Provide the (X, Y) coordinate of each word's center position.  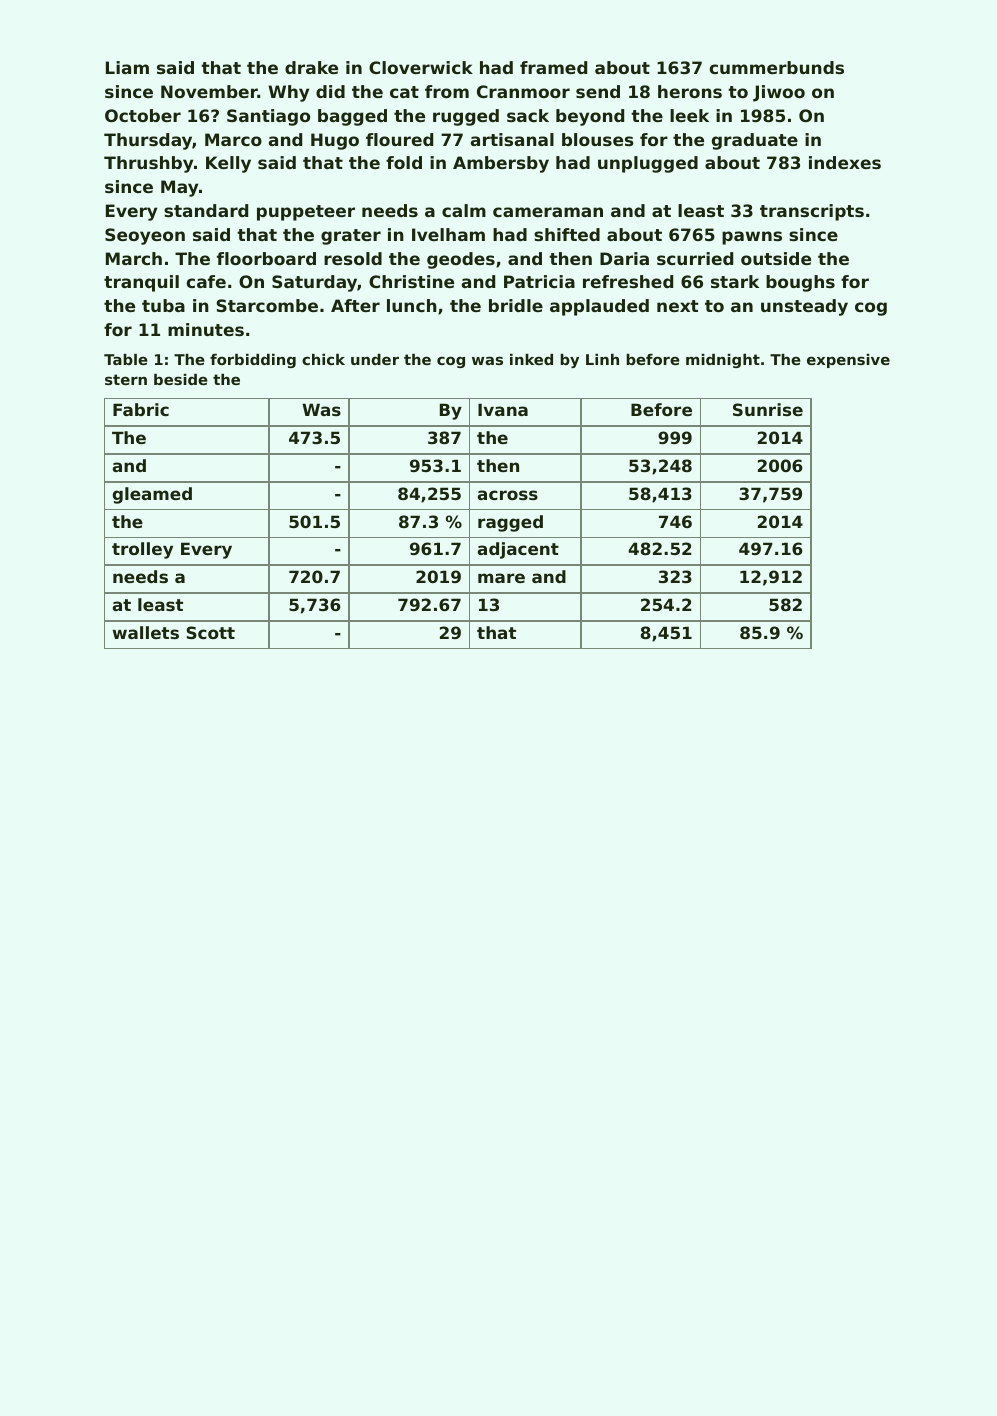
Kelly (228, 164)
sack (528, 115)
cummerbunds (777, 67)
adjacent (518, 550)
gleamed (152, 495)
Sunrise (768, 409)
